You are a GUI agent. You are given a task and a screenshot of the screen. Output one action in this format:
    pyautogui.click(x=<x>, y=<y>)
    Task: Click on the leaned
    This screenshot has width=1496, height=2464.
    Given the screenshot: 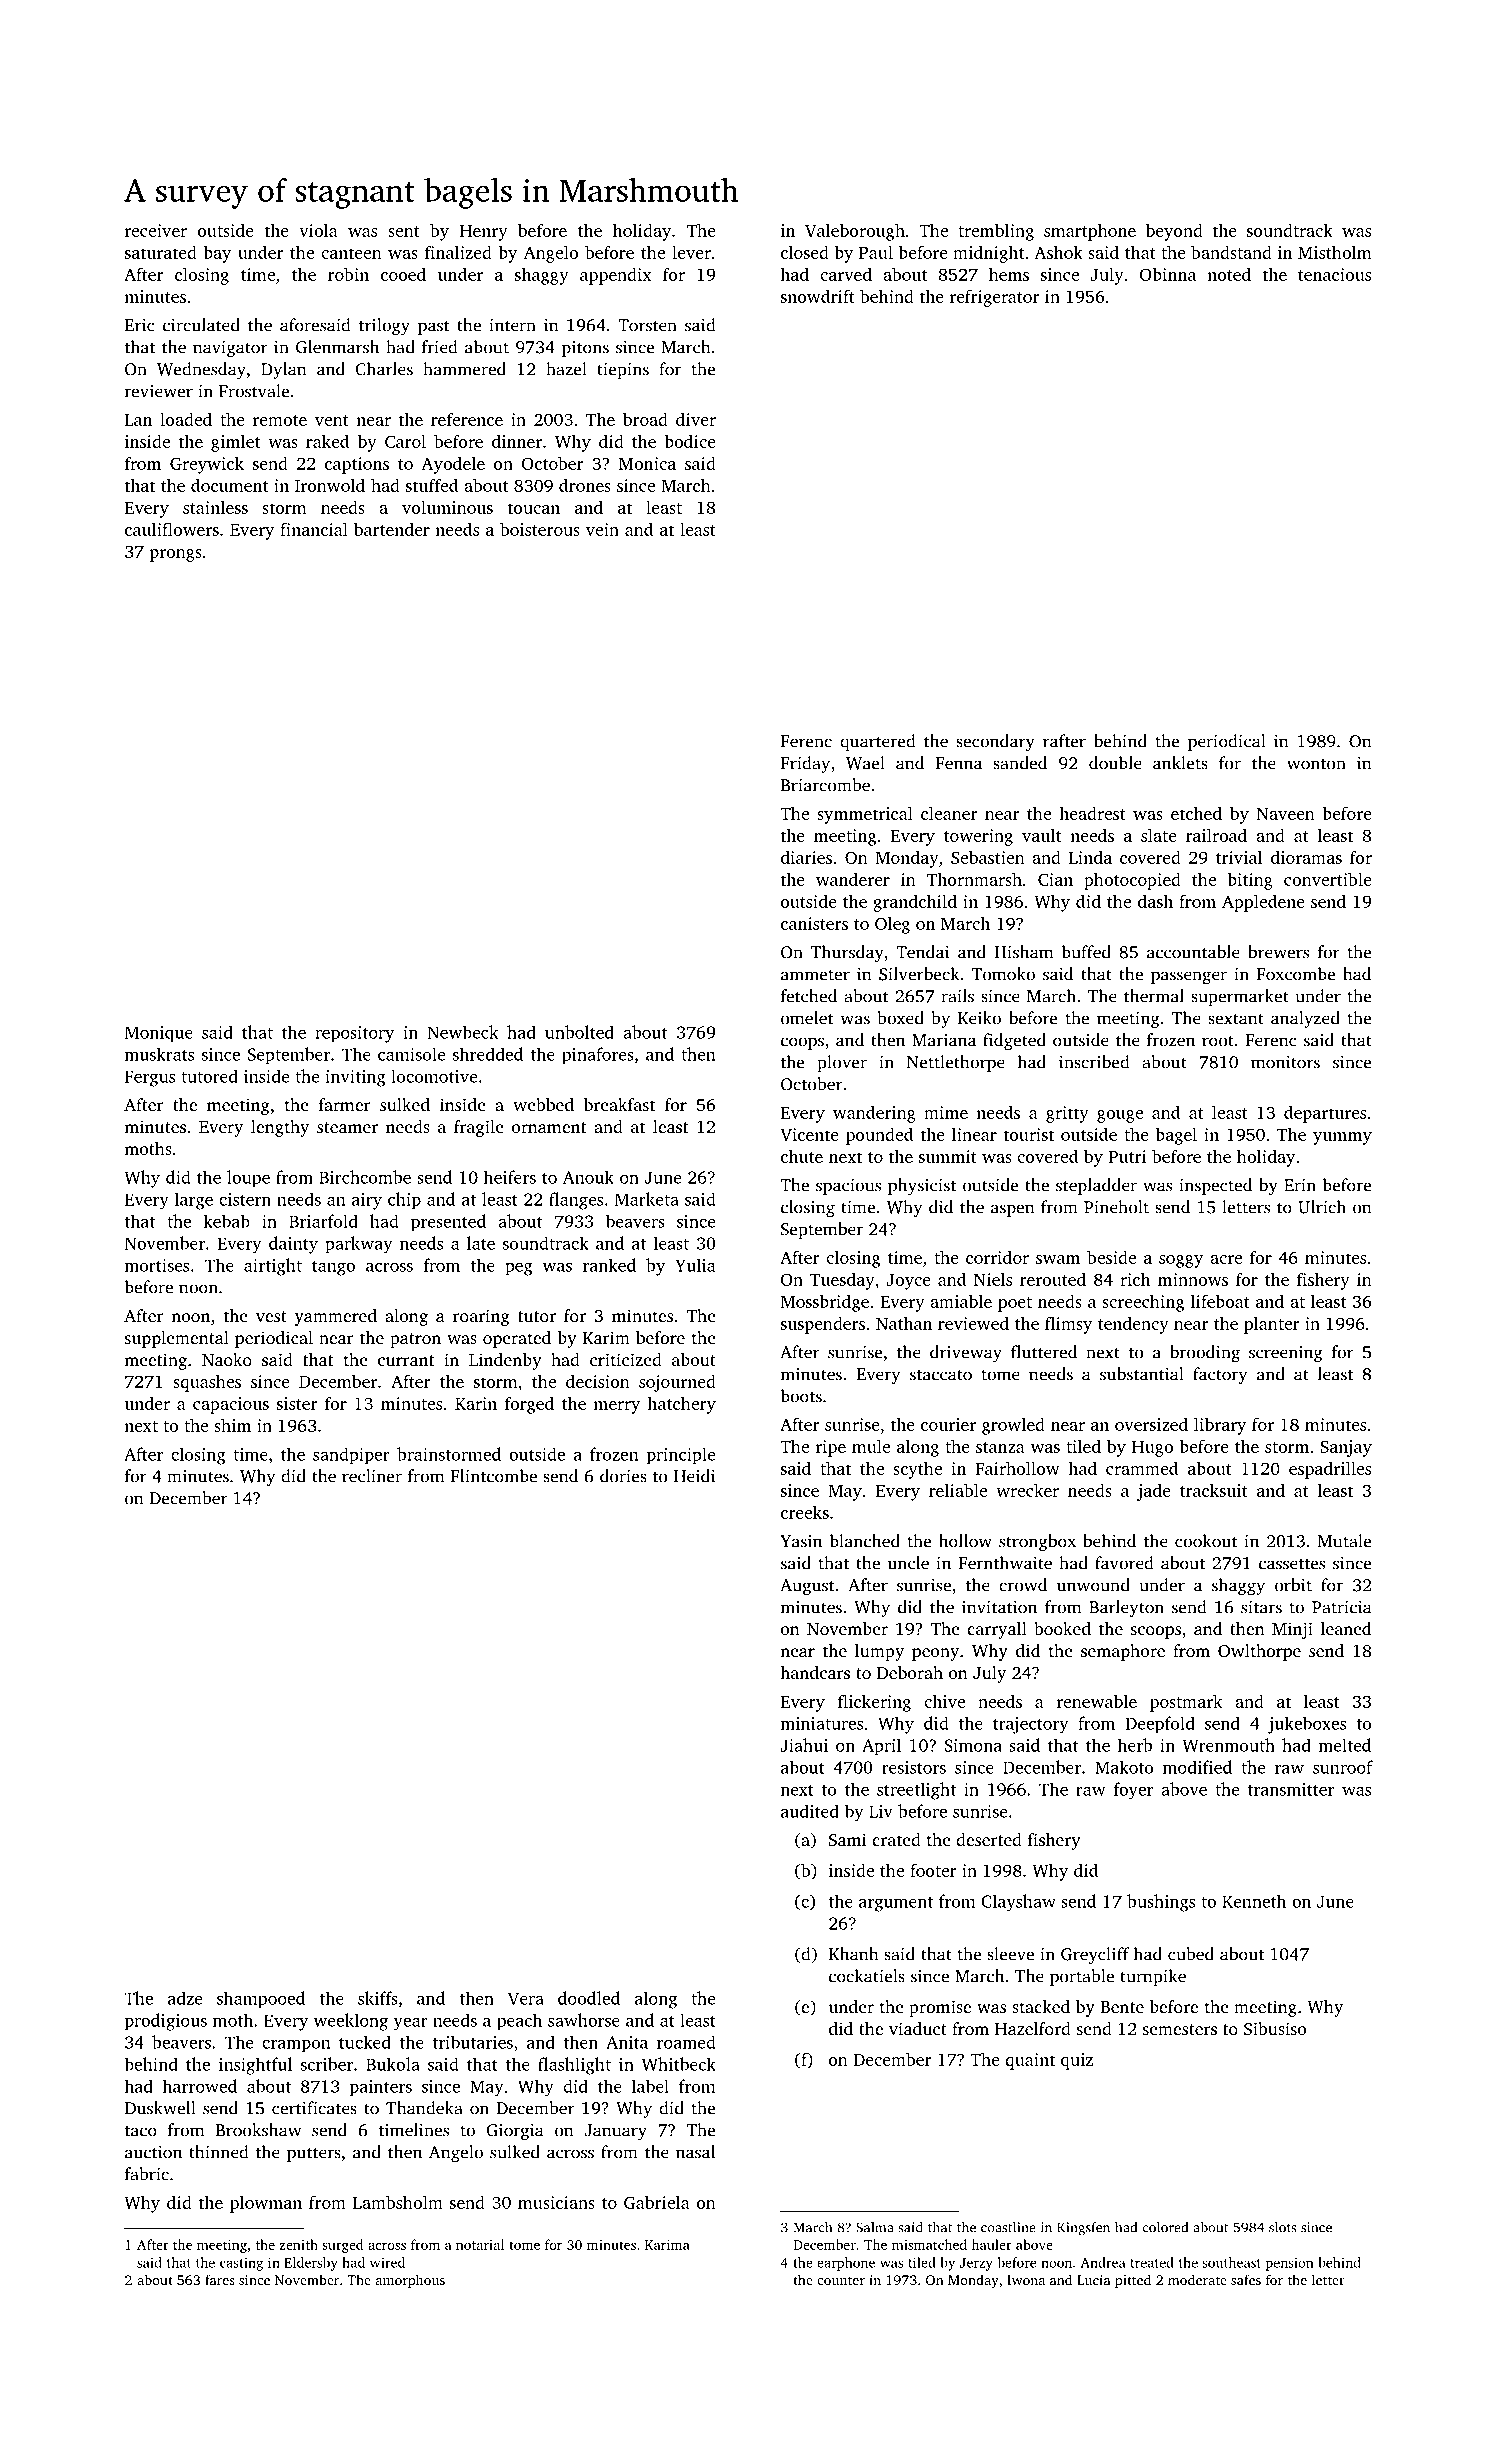 What is the action you would take?
    pyautogui.click(x=1346, y=1628)
